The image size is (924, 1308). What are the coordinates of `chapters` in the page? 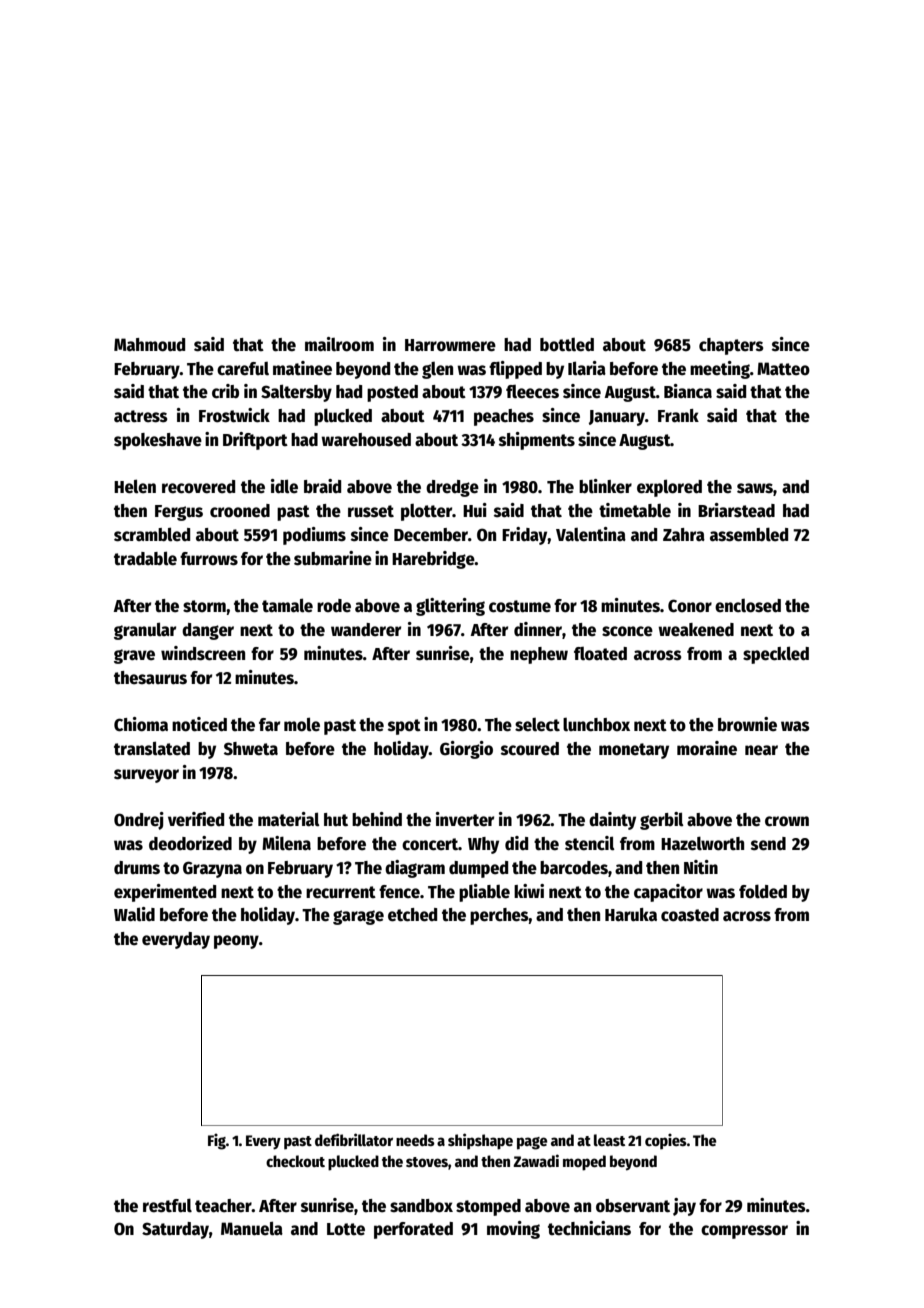 It's located at (731, 346).
